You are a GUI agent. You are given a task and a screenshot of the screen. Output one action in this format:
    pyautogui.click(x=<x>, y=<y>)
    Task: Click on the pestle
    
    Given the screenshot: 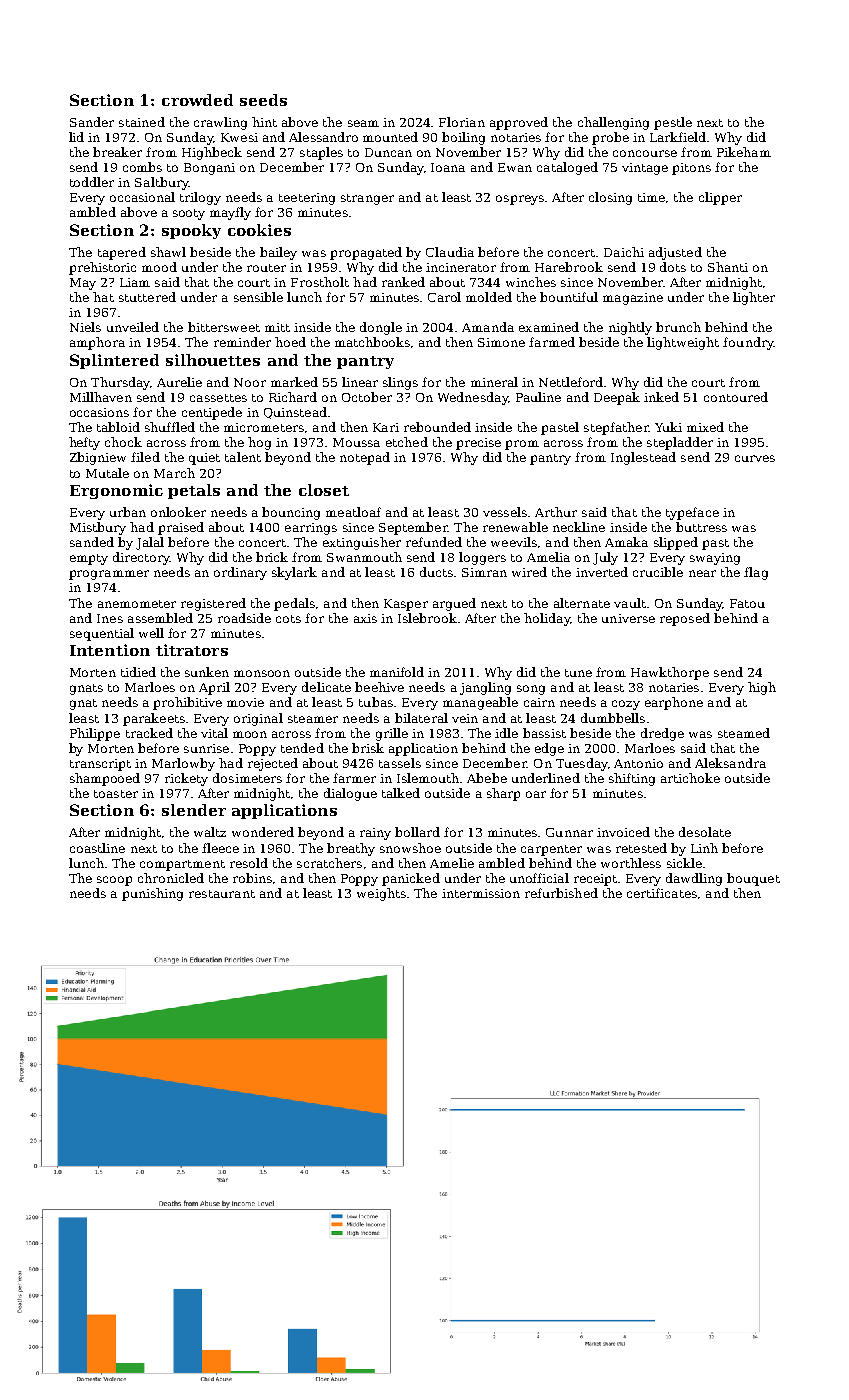 What is the action you would take?
    pyautogui.click(x=673, y=123)
